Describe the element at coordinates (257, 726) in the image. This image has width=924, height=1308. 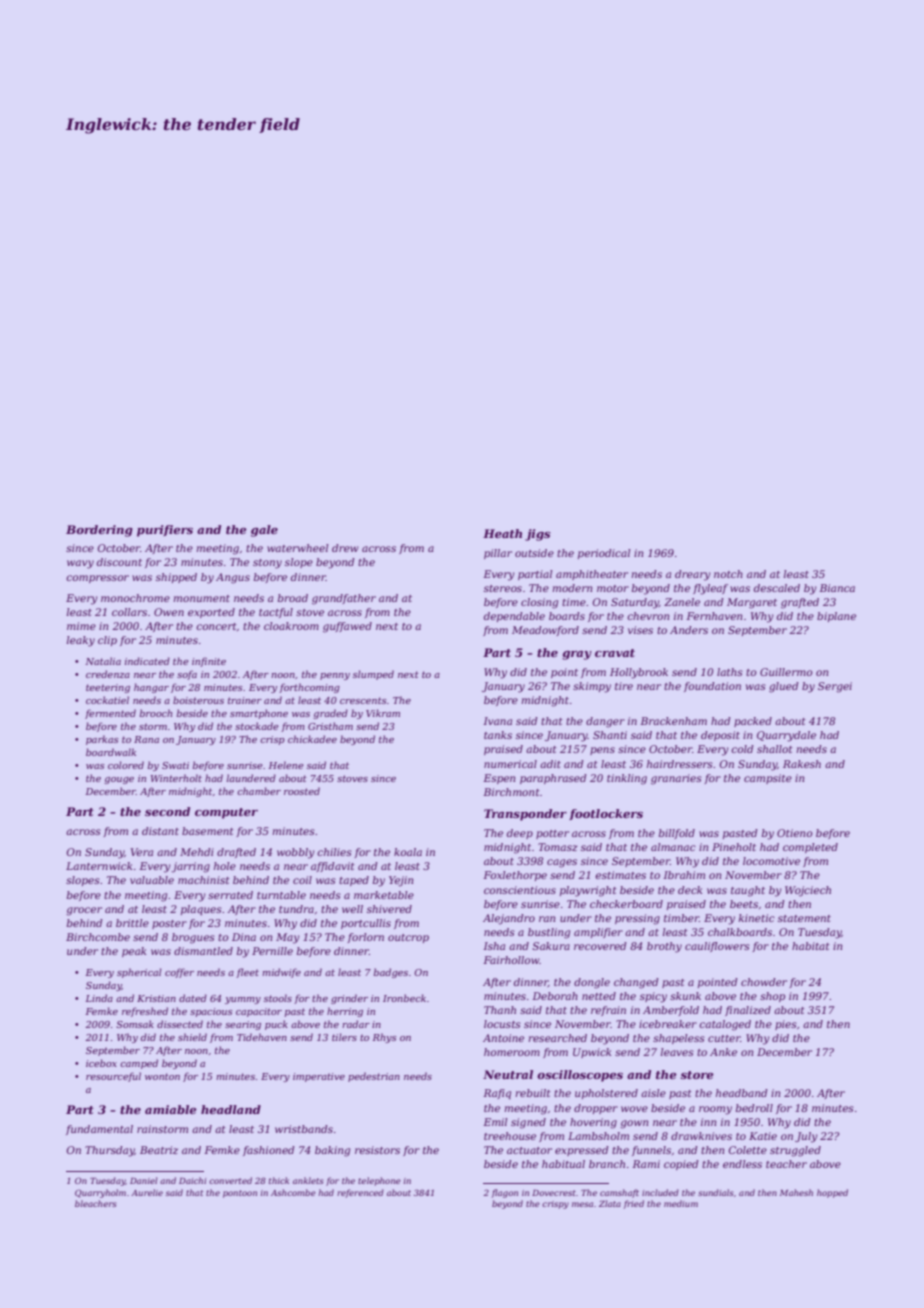
I see `stockade` at that location.
